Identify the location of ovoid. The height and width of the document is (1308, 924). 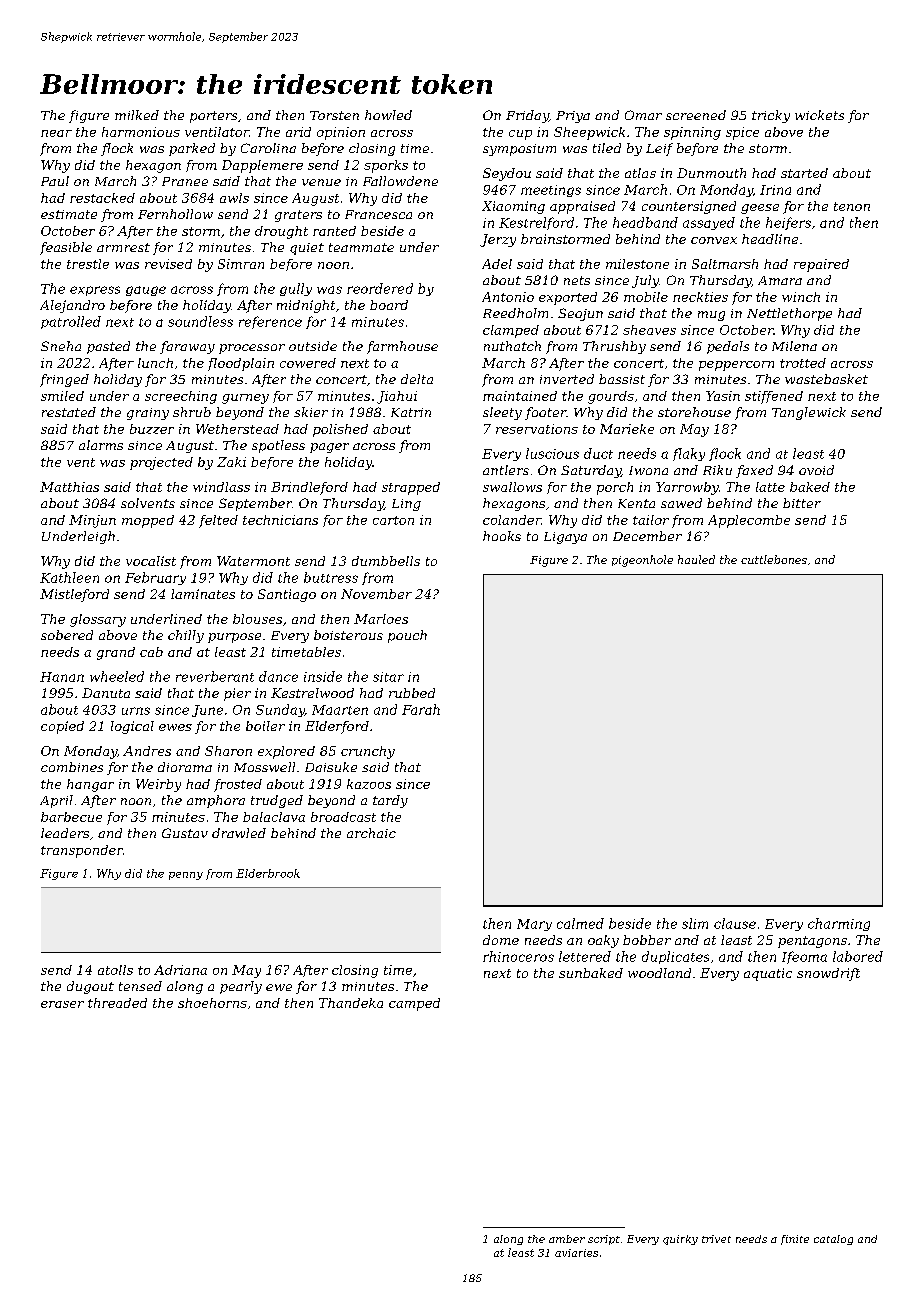
(816, 470).
